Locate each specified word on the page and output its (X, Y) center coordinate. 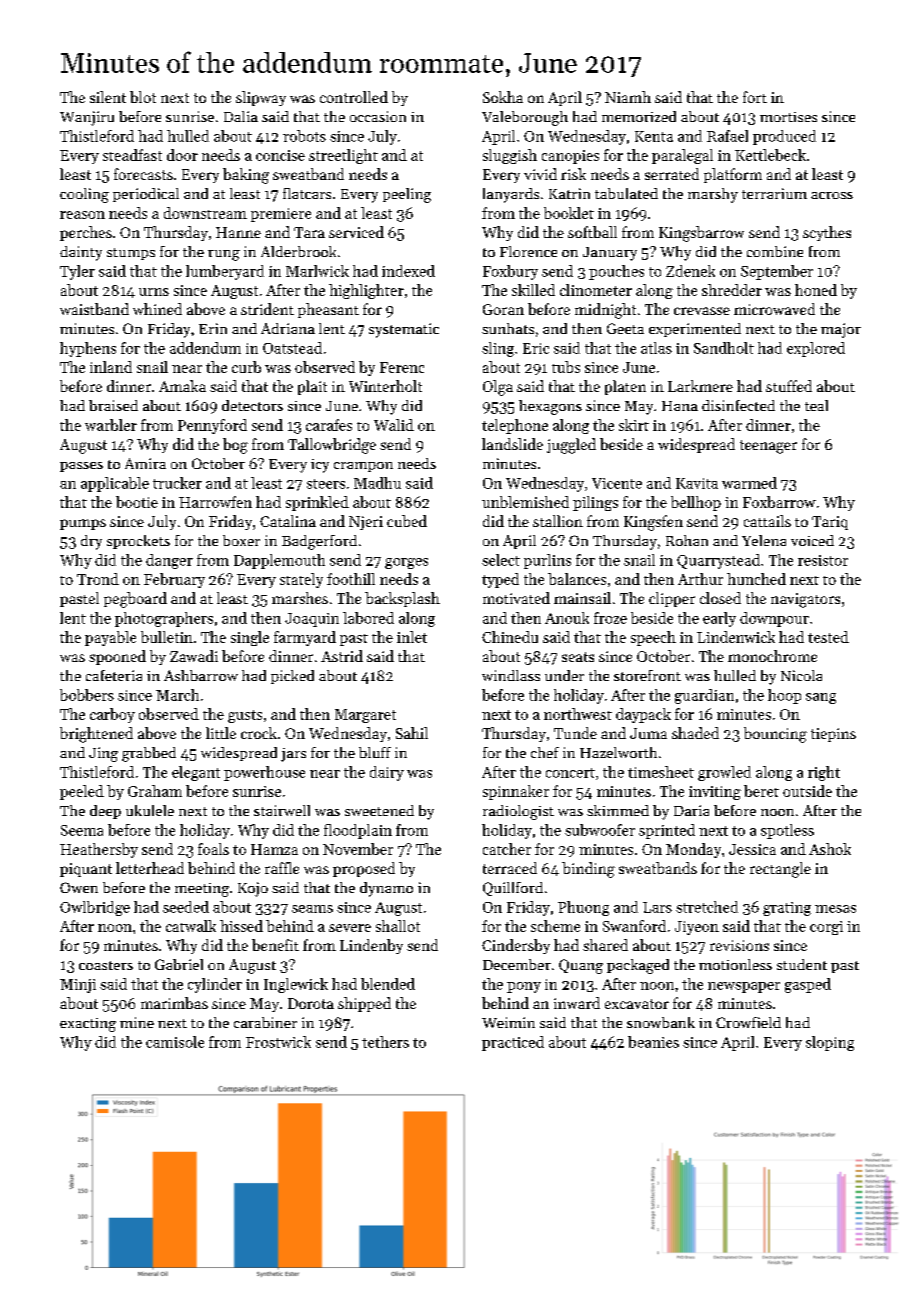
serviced (356, 232)
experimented (695, 330)
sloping (830, 1043)
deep (105, 812)
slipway (261, 98)
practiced (513, 1043)
